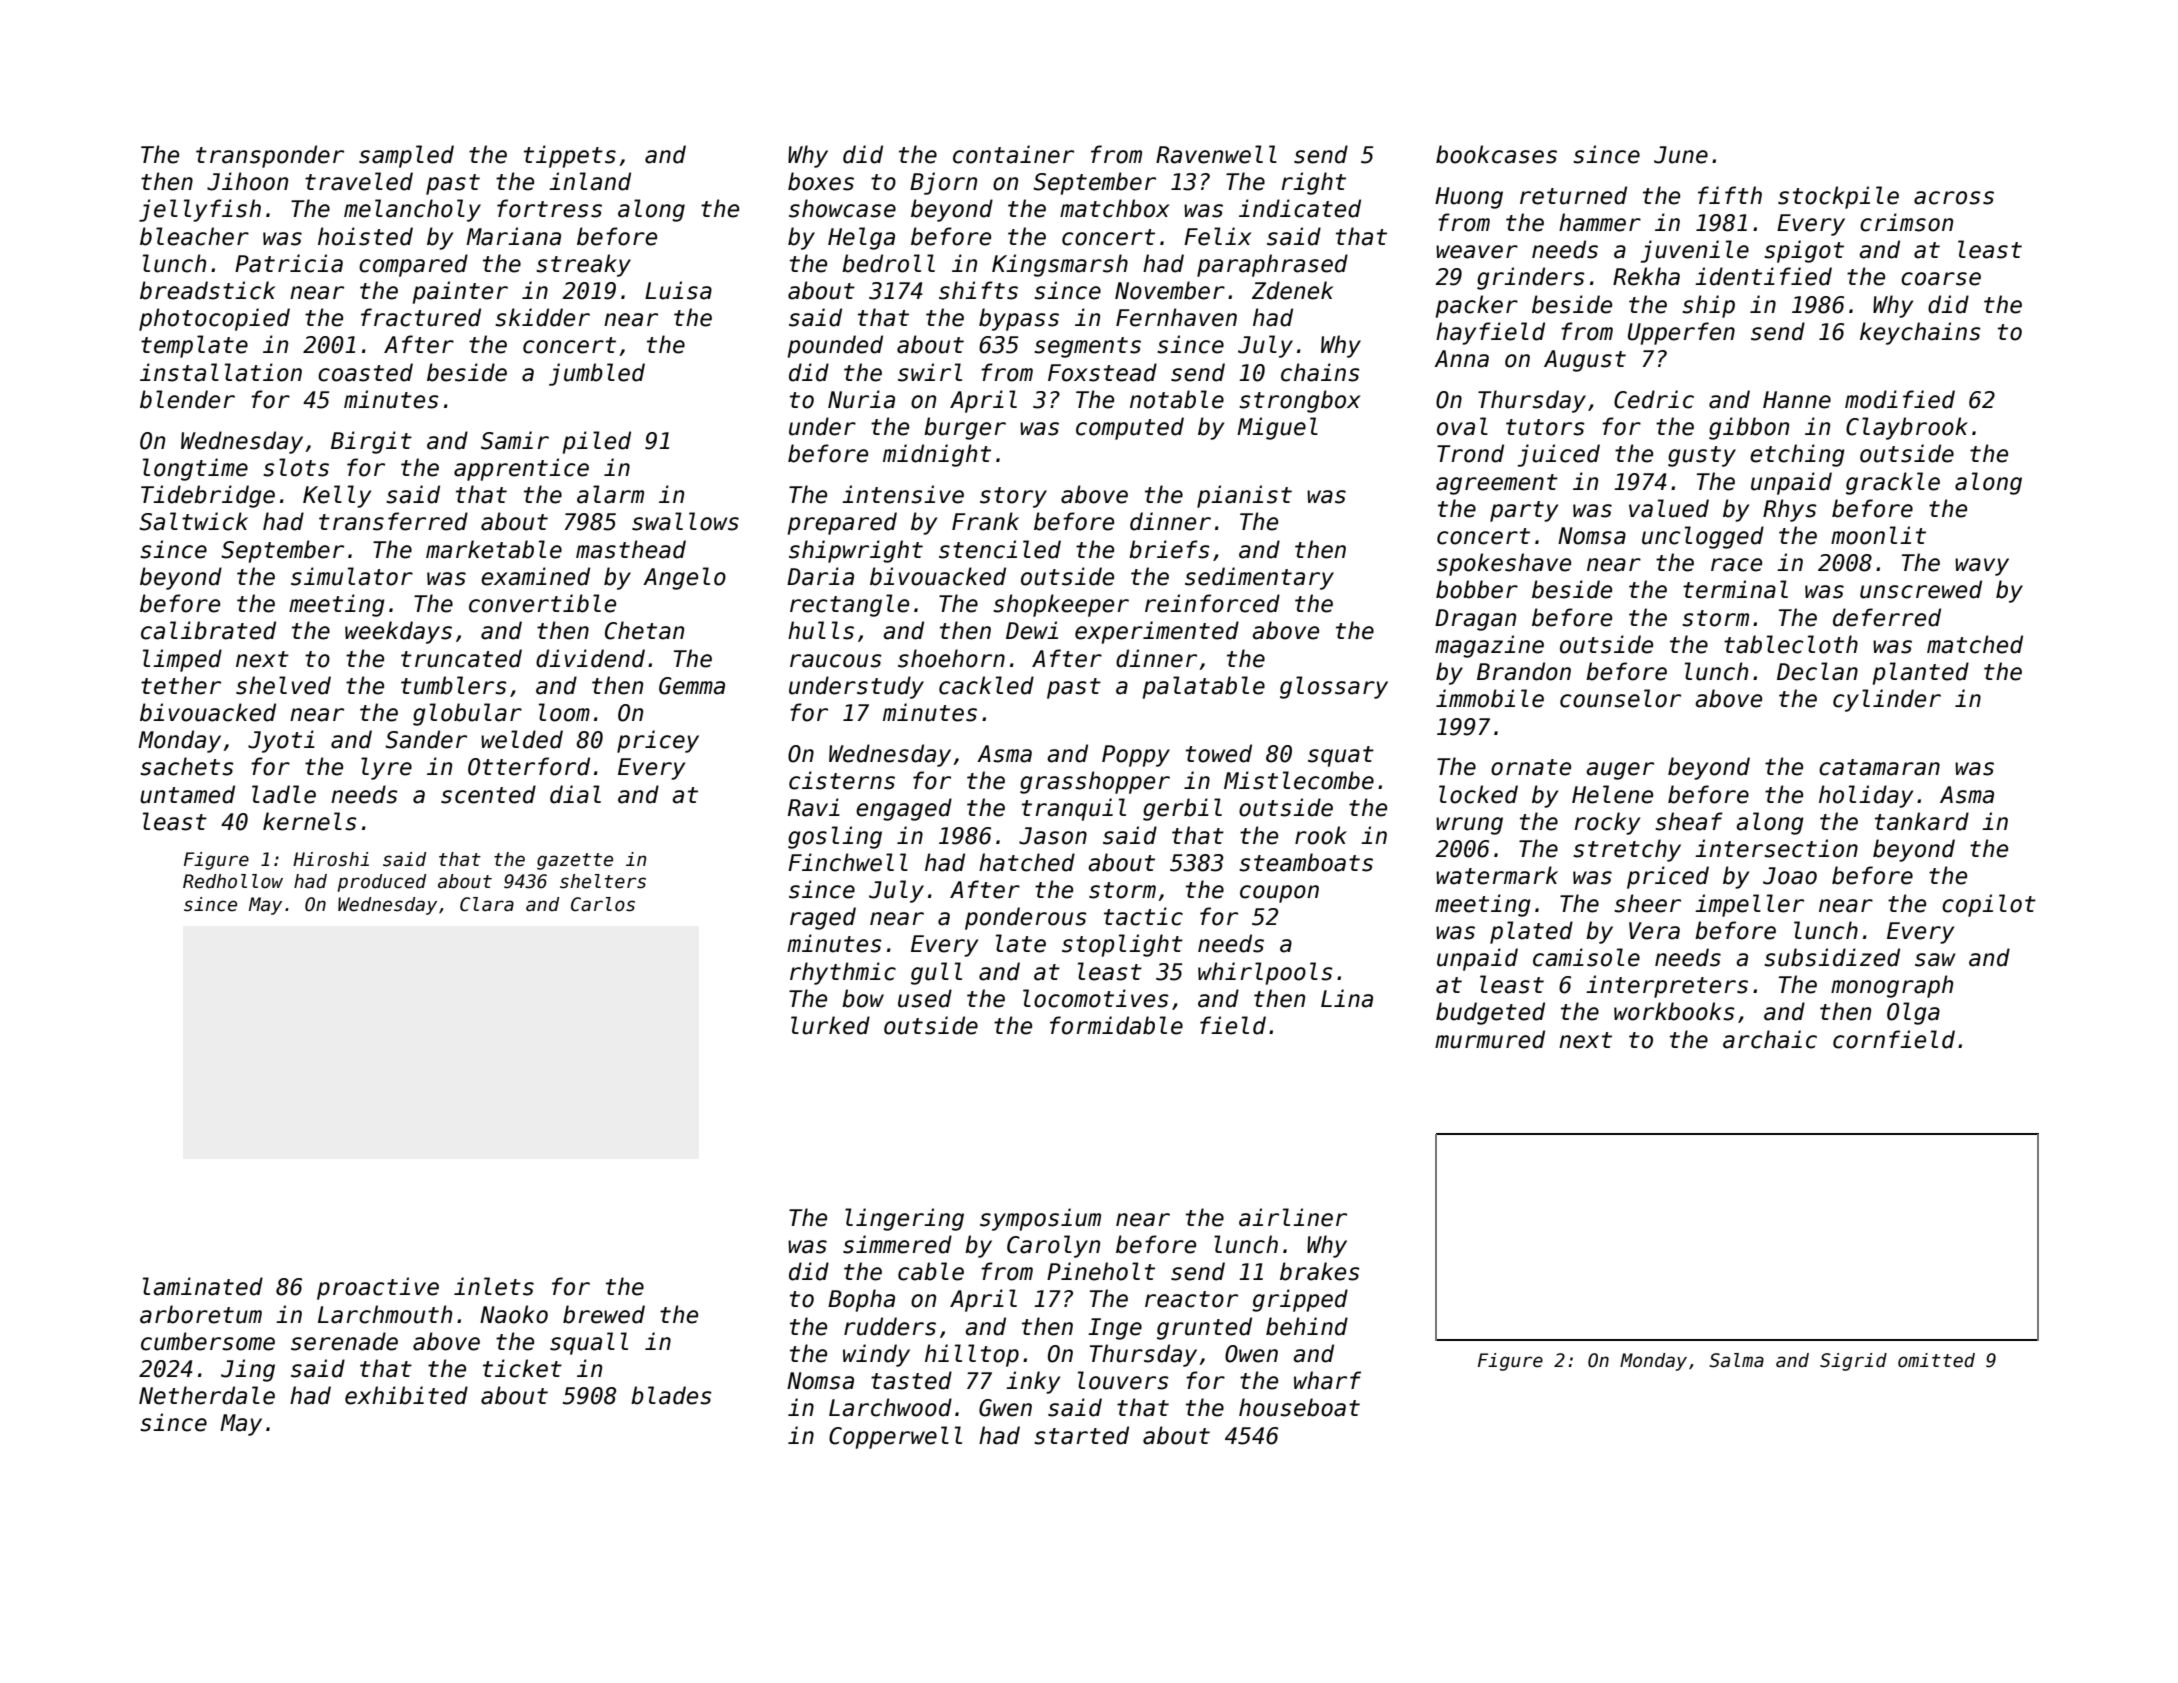 Image resolution: width=2178 pixels, height=1683 pixels. Describe the element at coordinates (1982, 567) in the document. I see `wavy` at that location.
